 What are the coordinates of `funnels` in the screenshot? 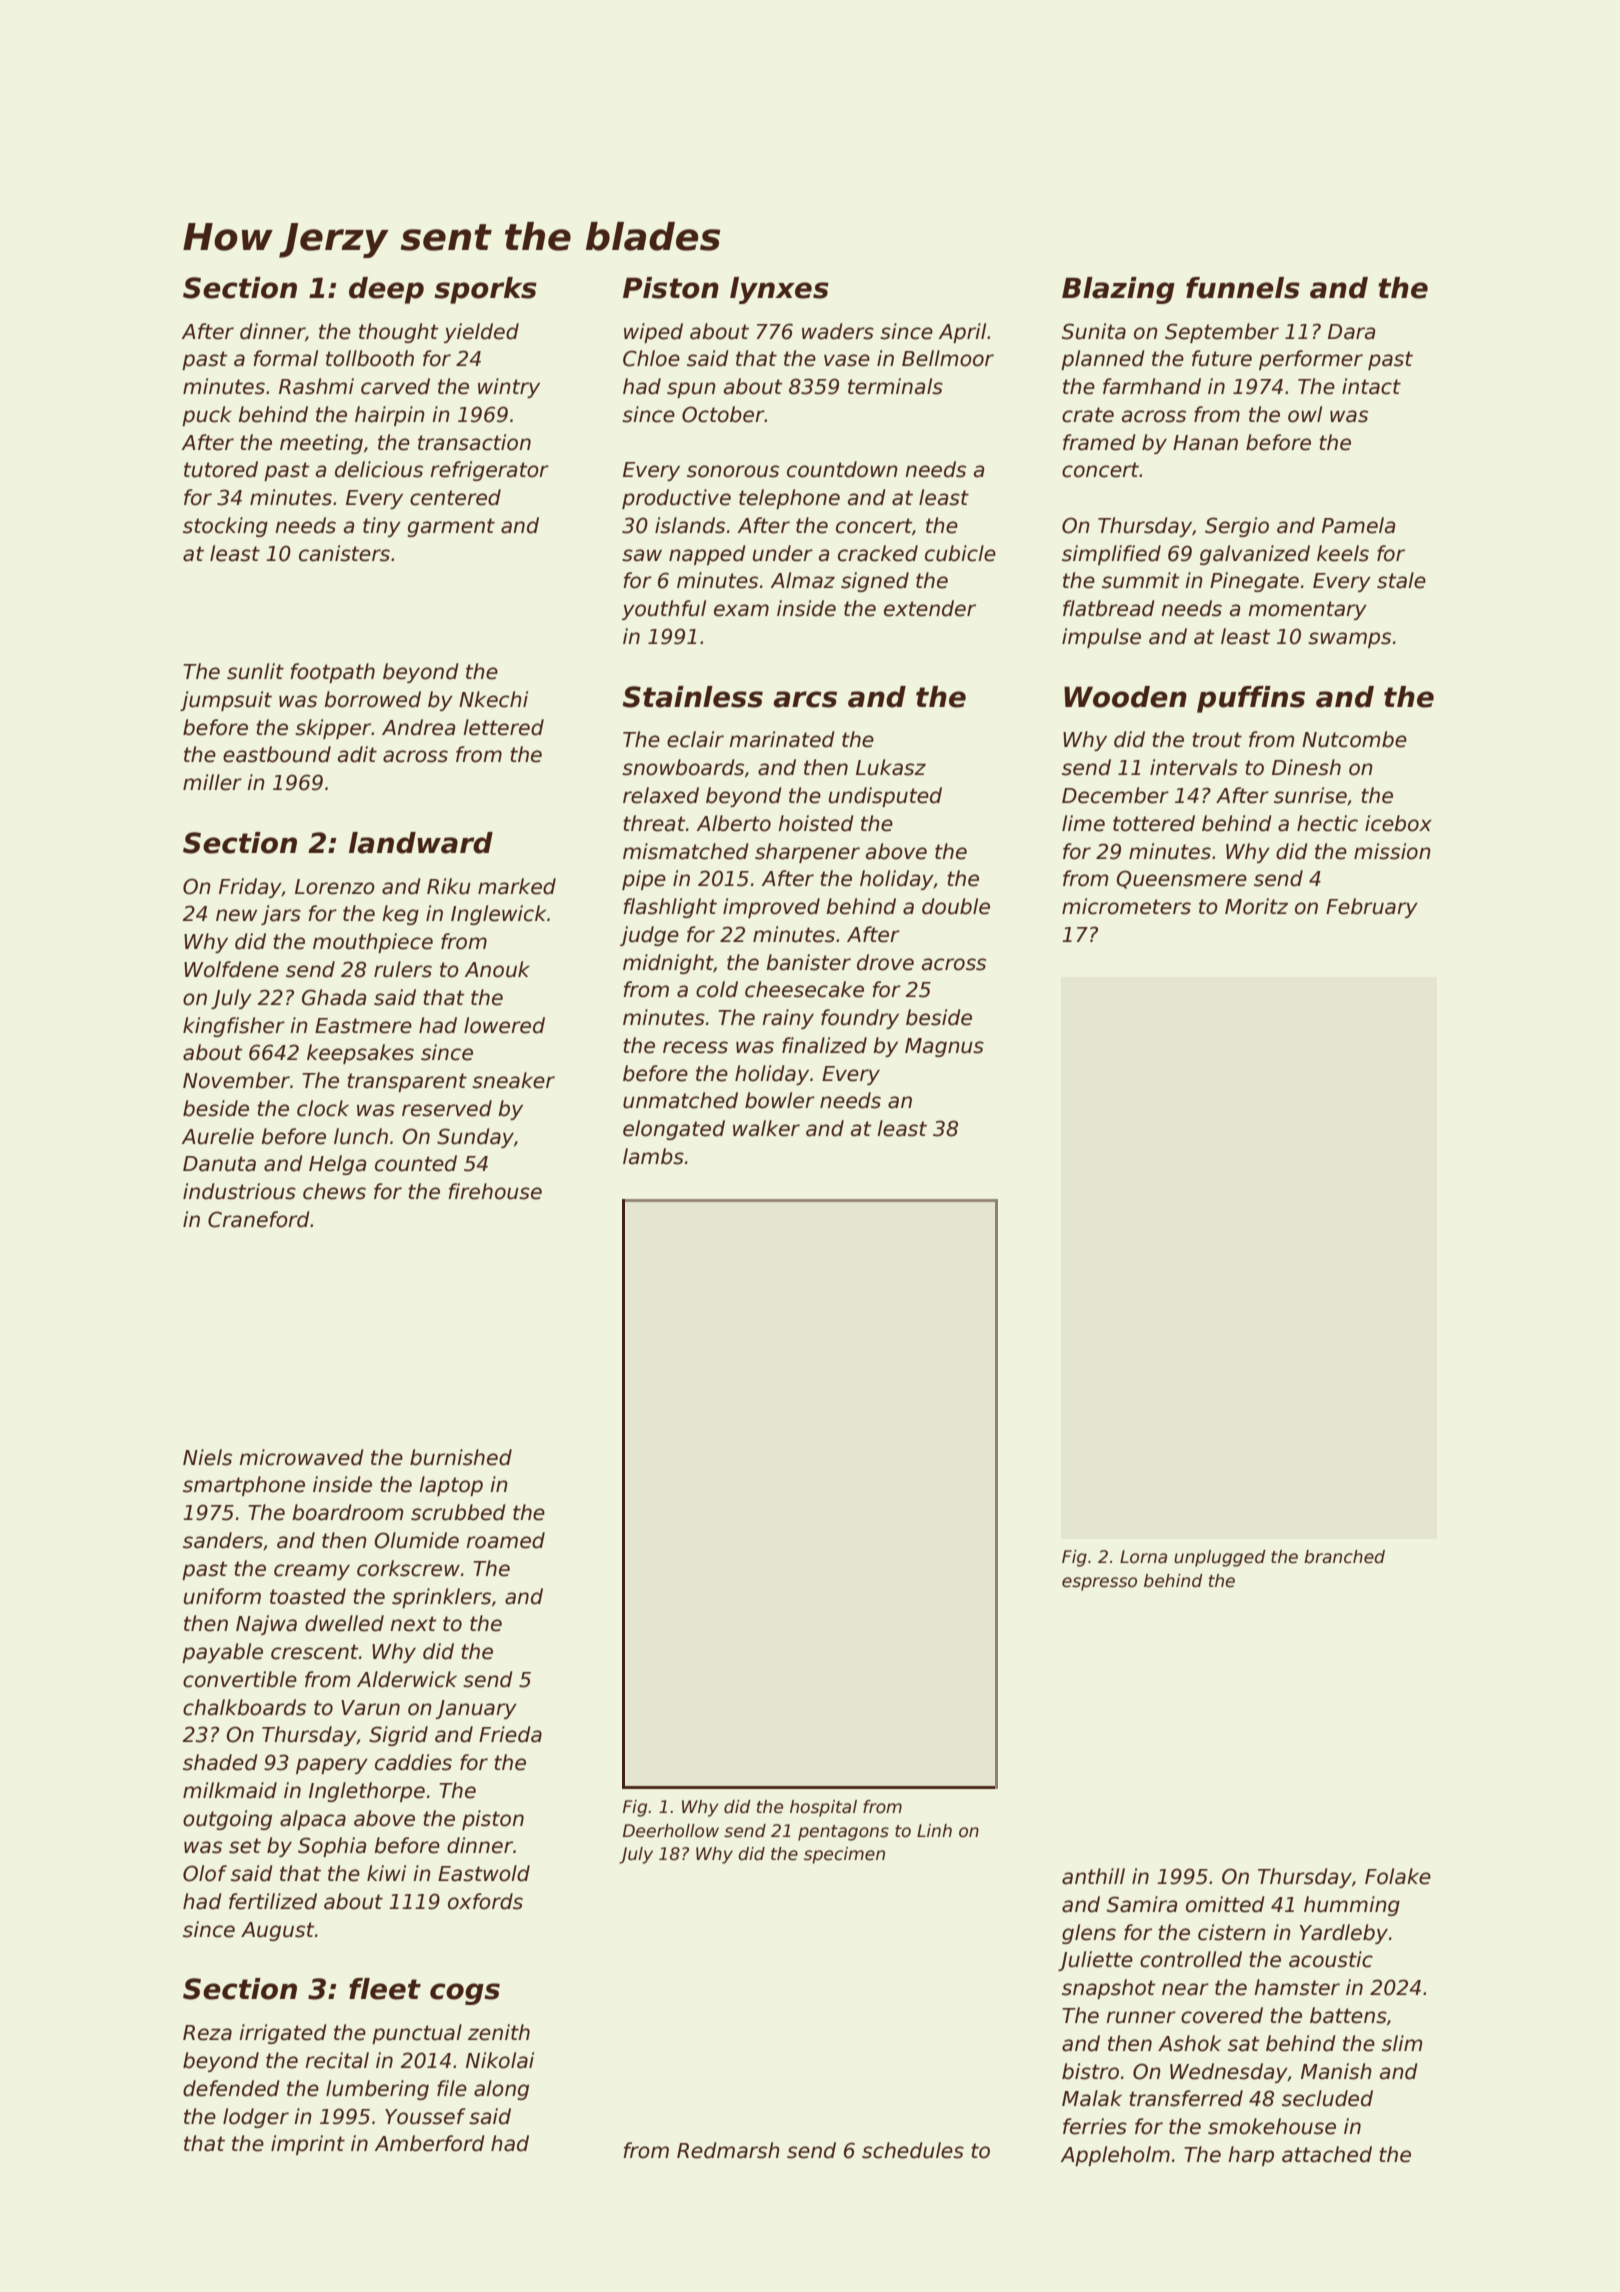 It's located at (1243, 288).
